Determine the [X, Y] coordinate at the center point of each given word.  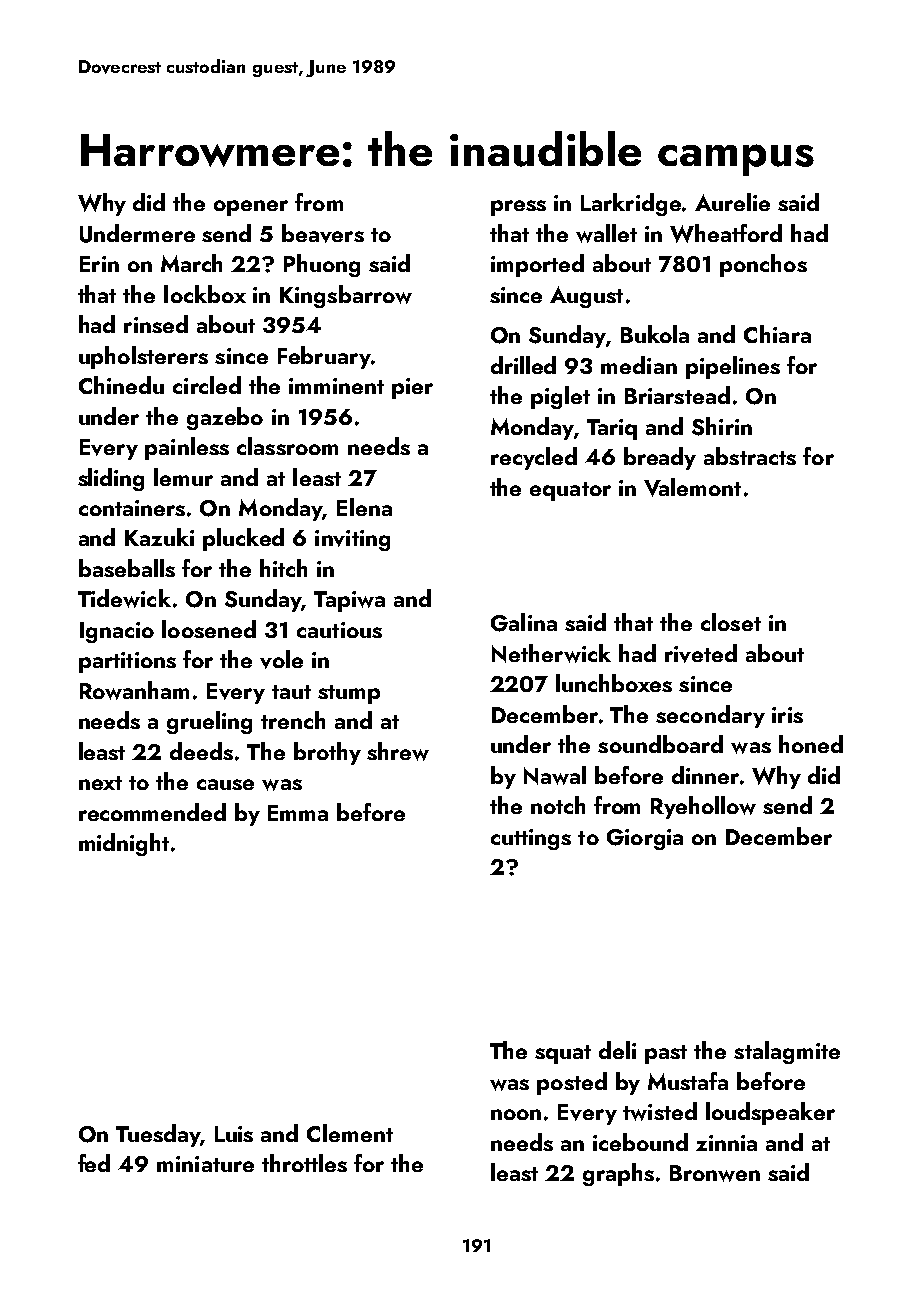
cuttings [531, 839]
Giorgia [645, 839]
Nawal [555, 775]
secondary [710, 716]
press [518, 208]
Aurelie [732, 202]
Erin [99, 264]
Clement [350, 1133]
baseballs [127, 568]
